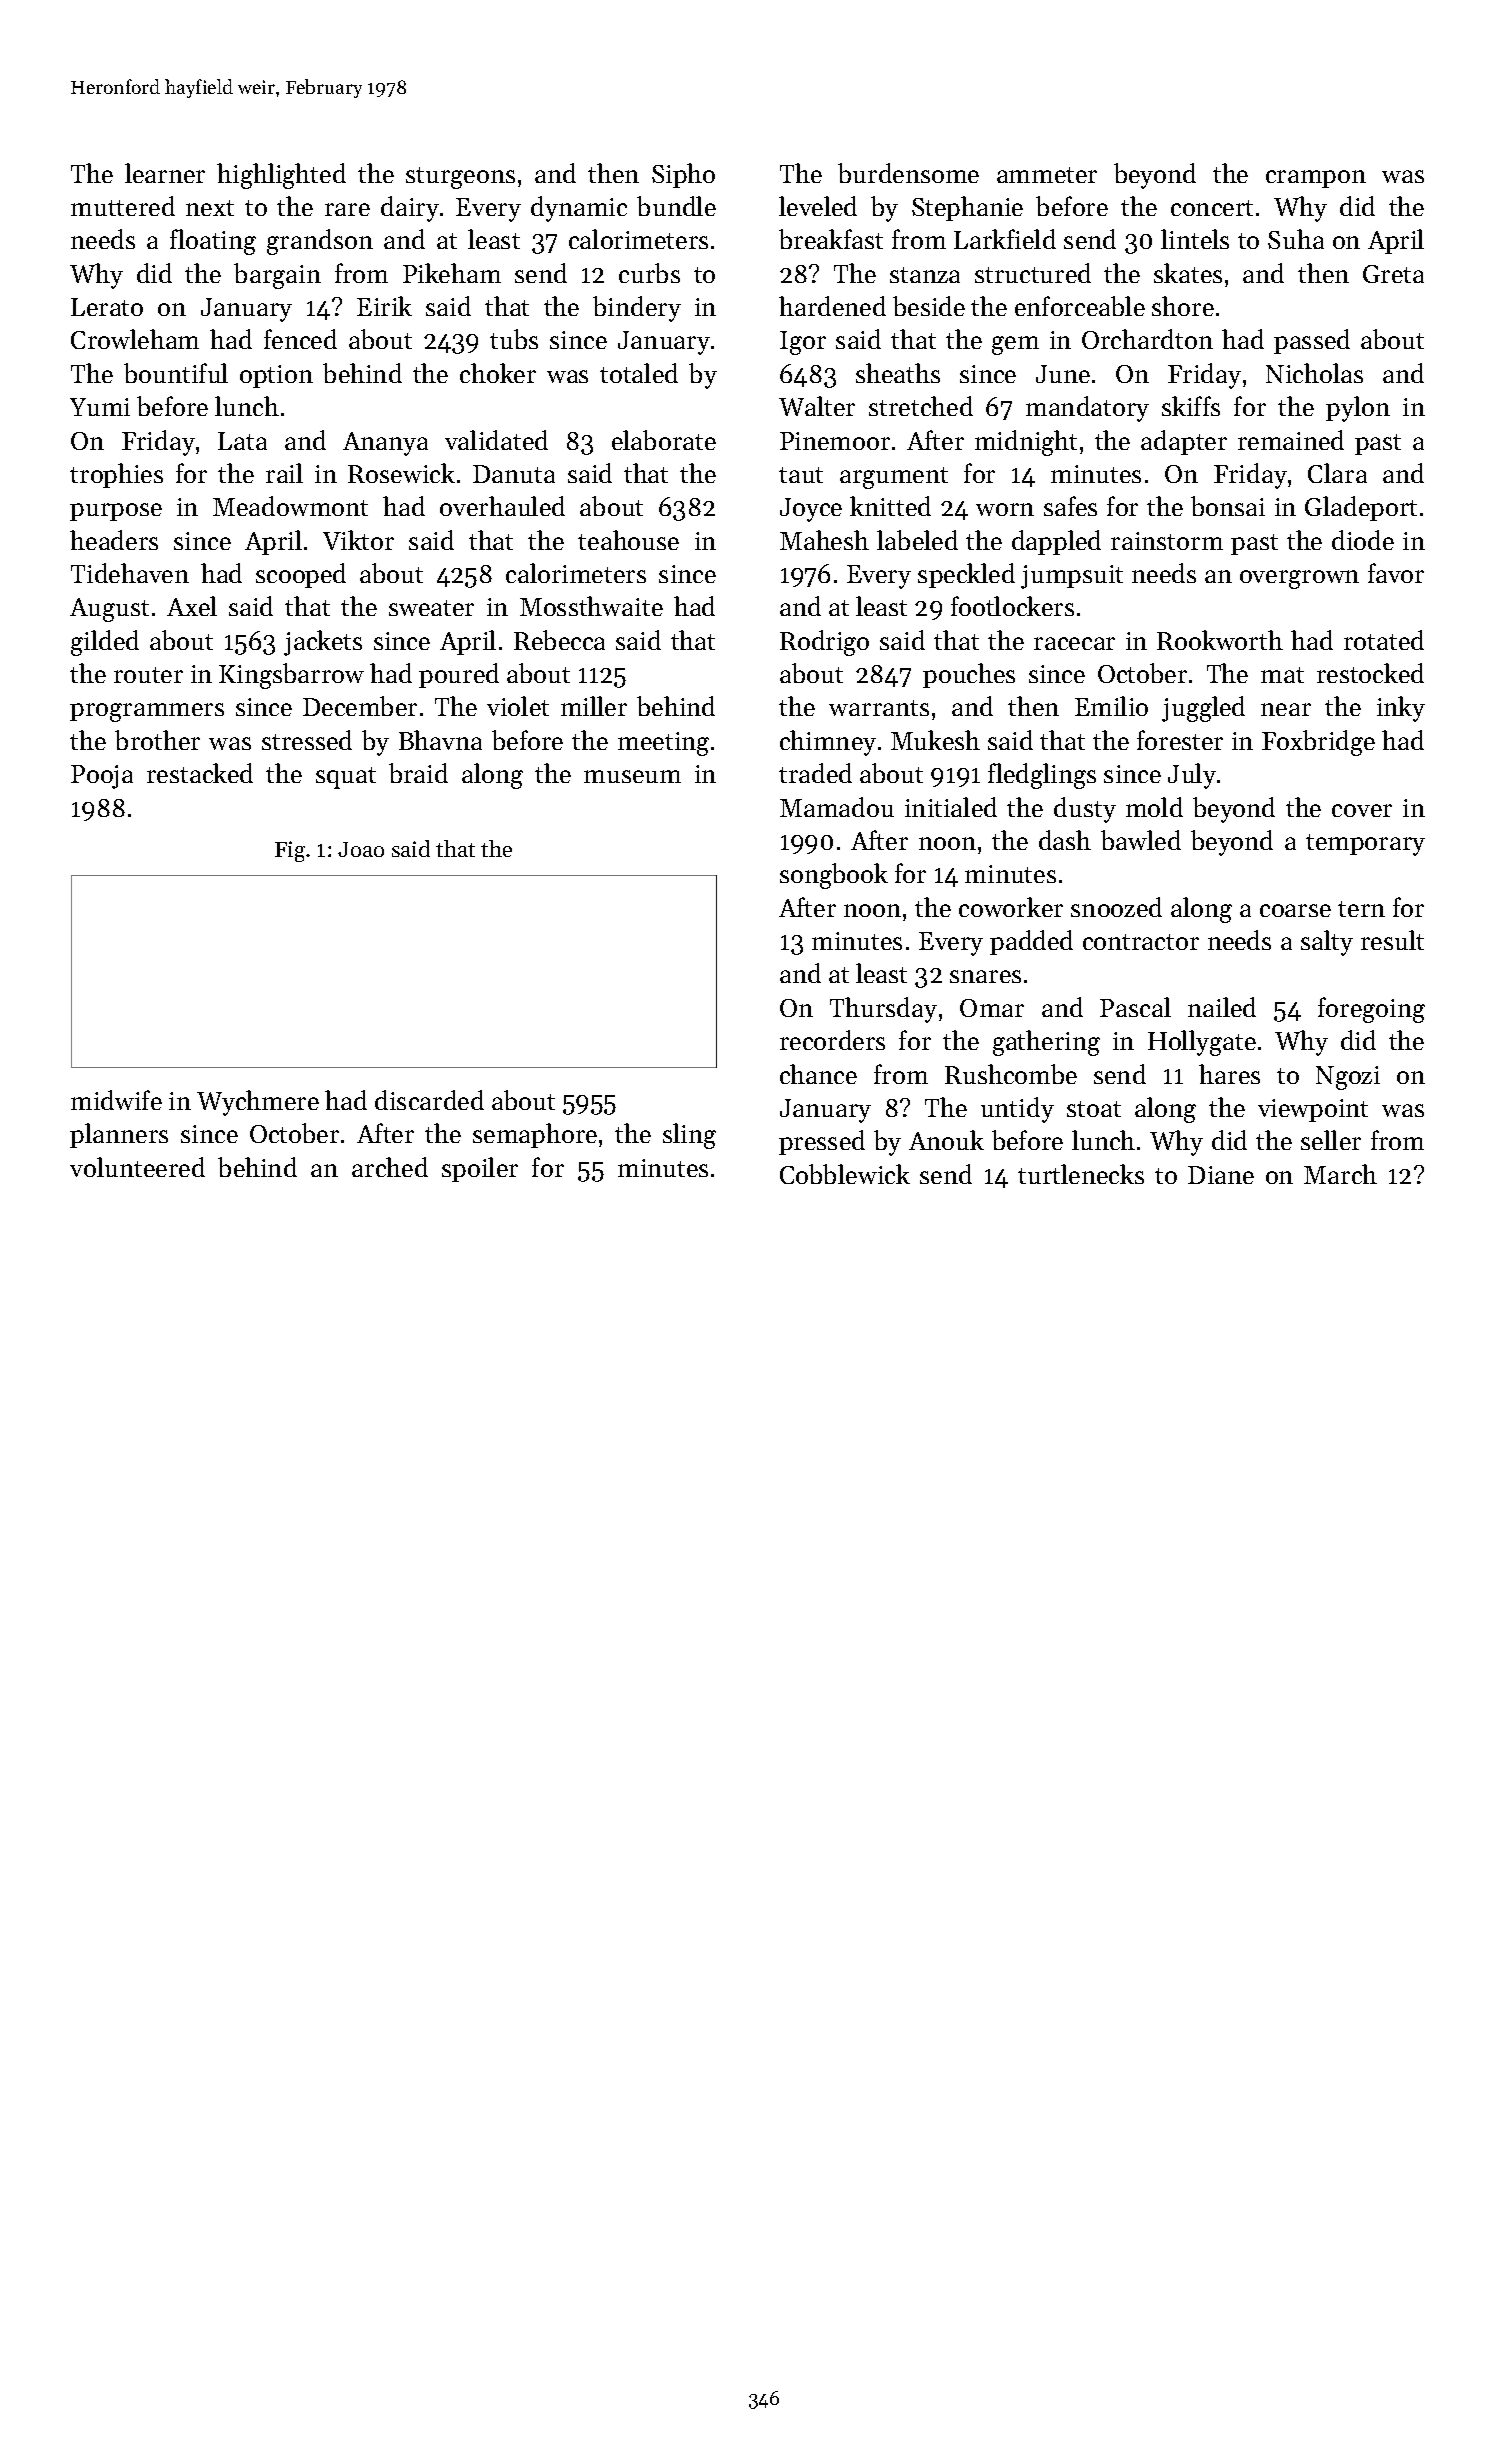  What do you see at coordinates (1012, 606) in the screenshot?
I see `footlockers` at bounding box center [1012, 606].
